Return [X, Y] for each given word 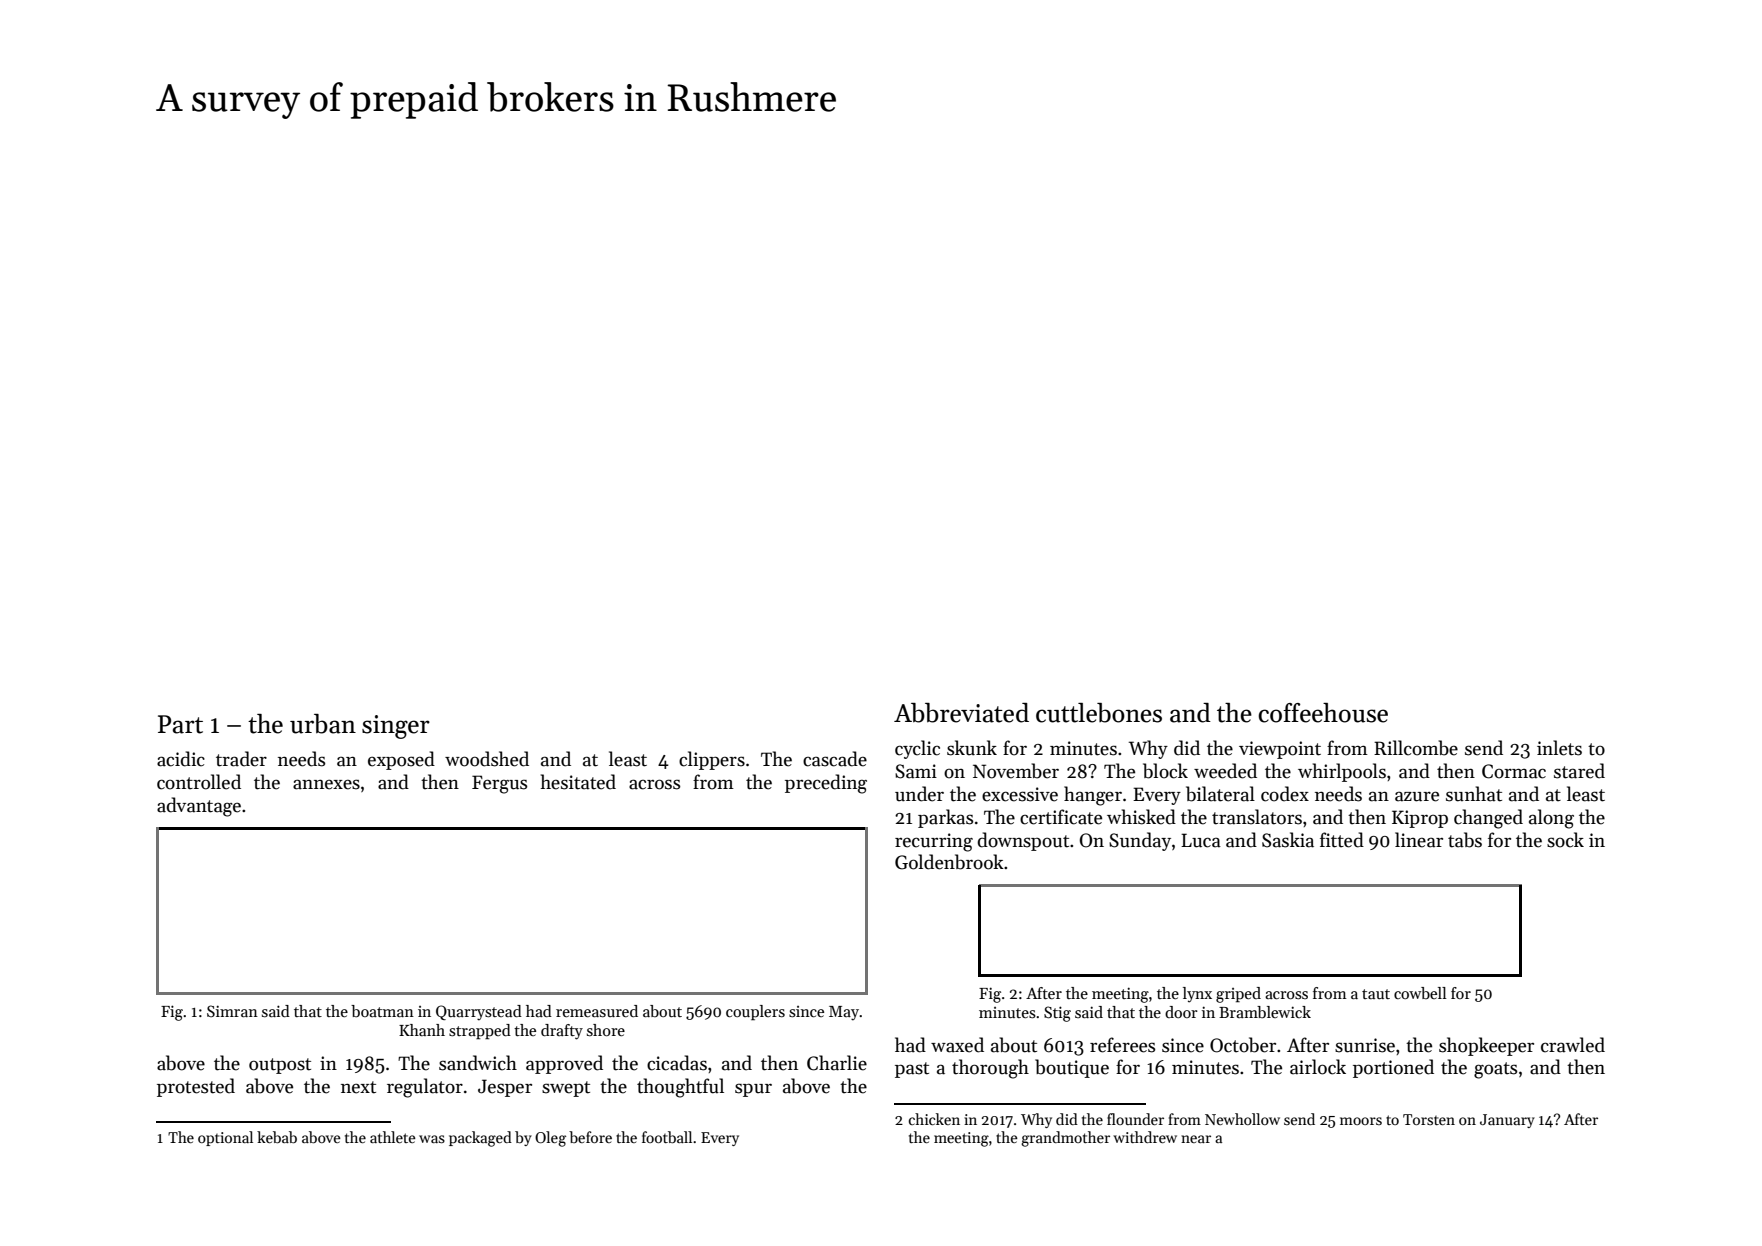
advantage [199, 807]
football [667, 1137]
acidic [181, 759]
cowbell [1420, 993]
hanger [1093, 796]
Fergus [499, 784]
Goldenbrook [949, 862]
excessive [1020, 794]
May [844, 1013]
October [1243, 1045]
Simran [232, 1011]
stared [1579, 771]
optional [225, 1138]
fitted [1342, 840]
